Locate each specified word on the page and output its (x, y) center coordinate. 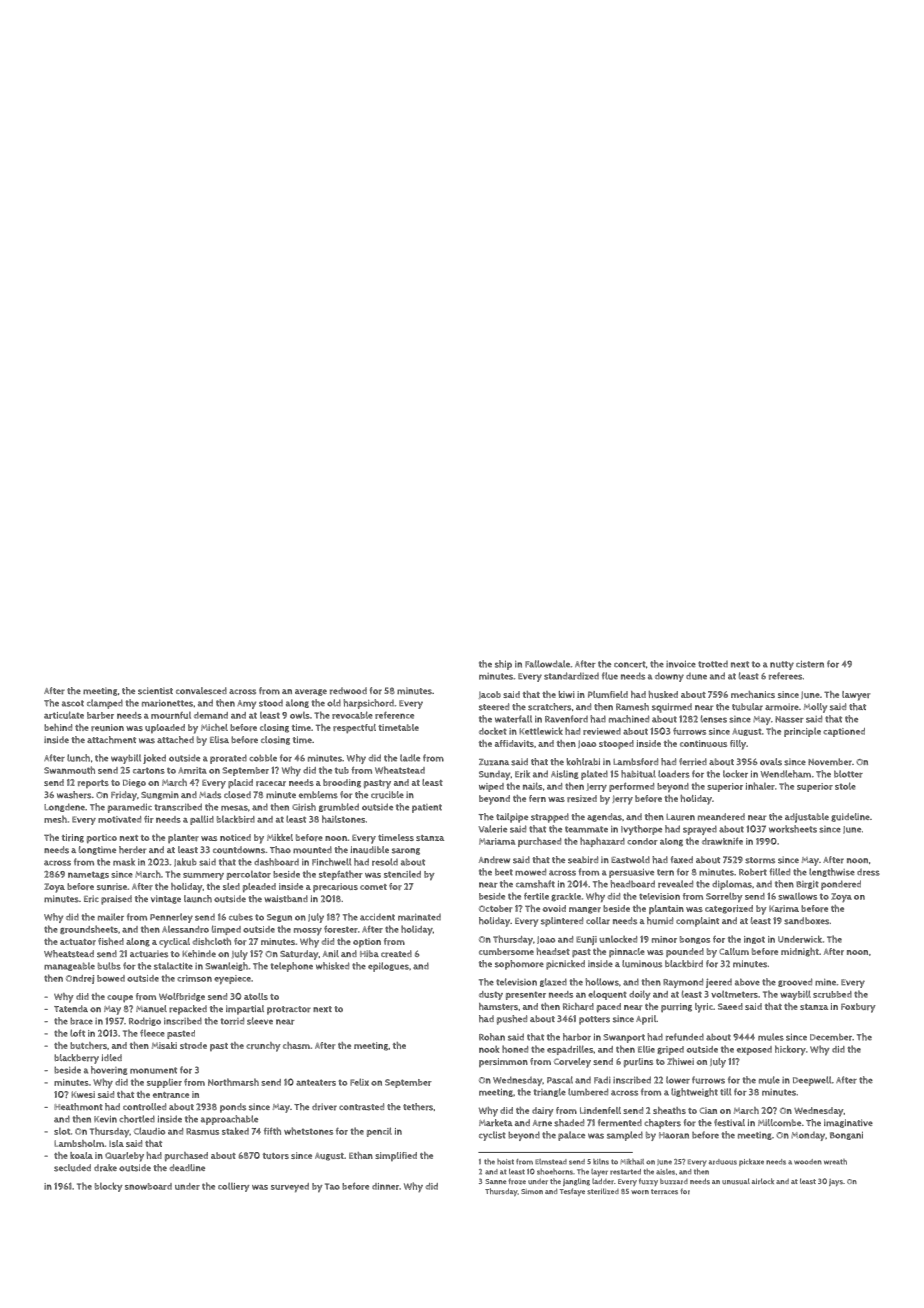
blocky (109, 1187)
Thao (280, 849)
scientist (155, 691)
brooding (342, 783)
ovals (771, 762)
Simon (532, 1191)
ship (503, 665)
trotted (713, 664)
